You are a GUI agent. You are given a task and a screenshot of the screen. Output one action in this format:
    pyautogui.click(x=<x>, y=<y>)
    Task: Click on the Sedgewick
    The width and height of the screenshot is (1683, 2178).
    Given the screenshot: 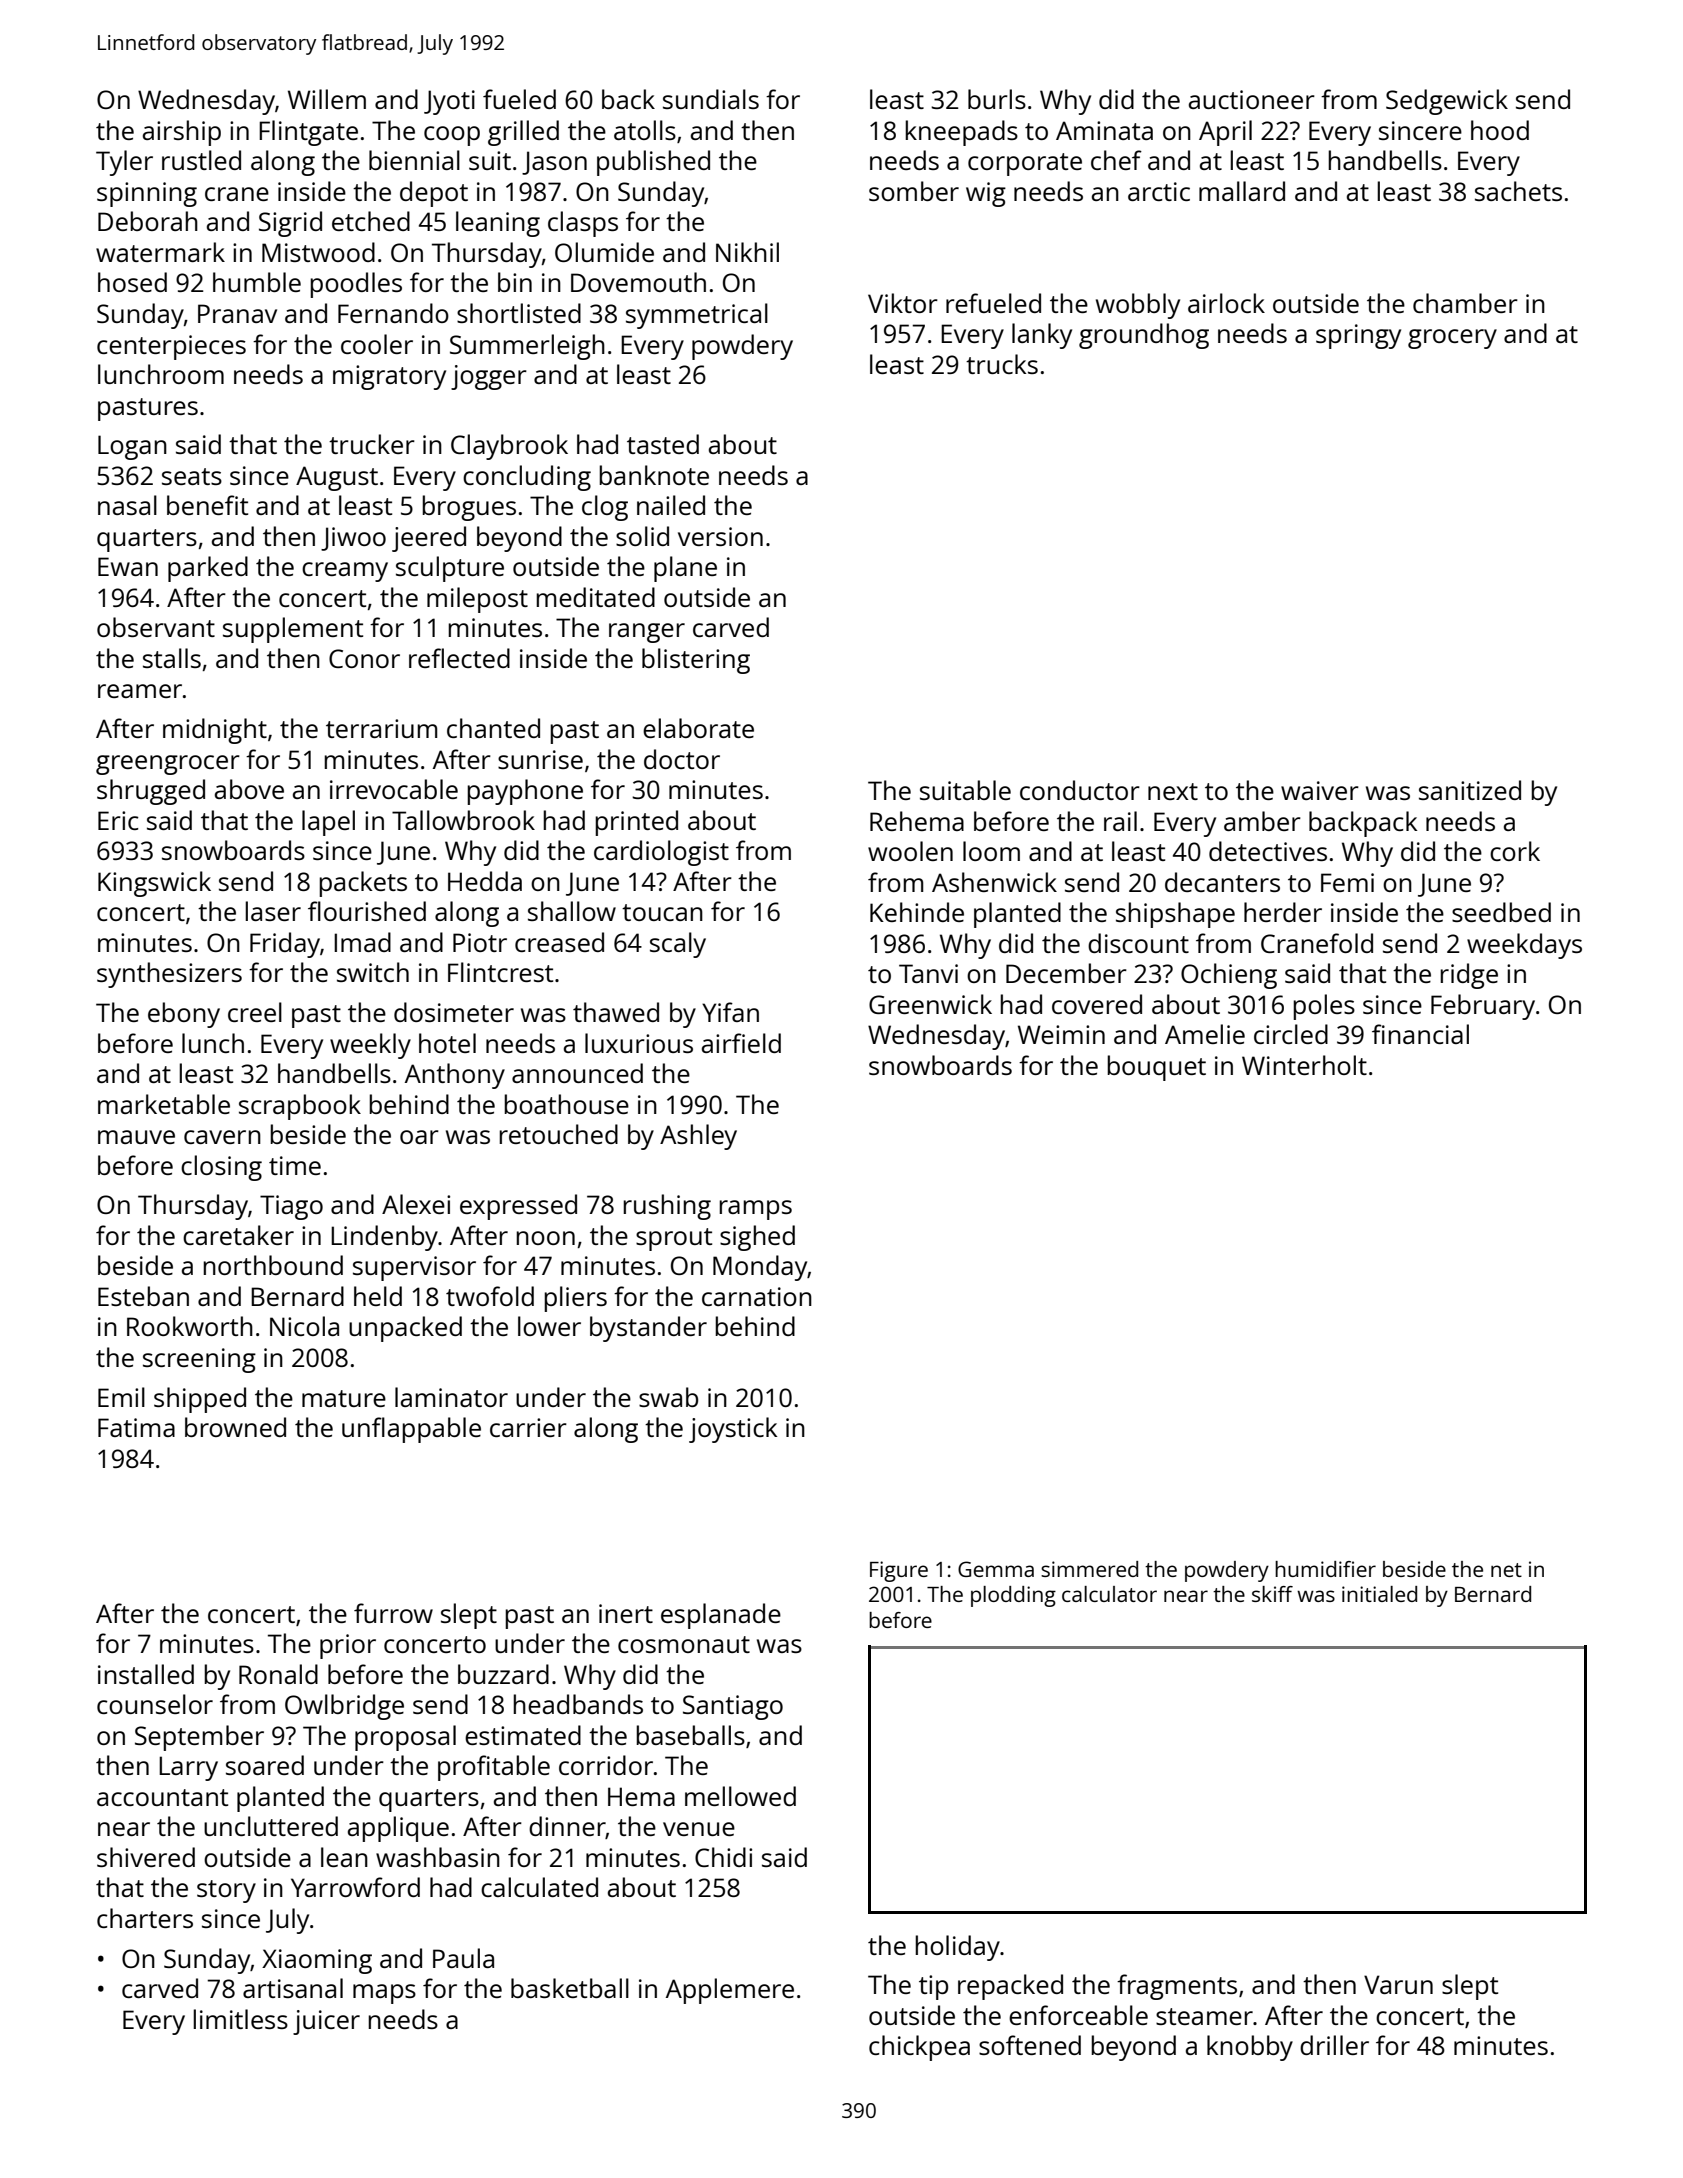 What is the action you would take?
    pyautogui.click(x=1447, y=102)
